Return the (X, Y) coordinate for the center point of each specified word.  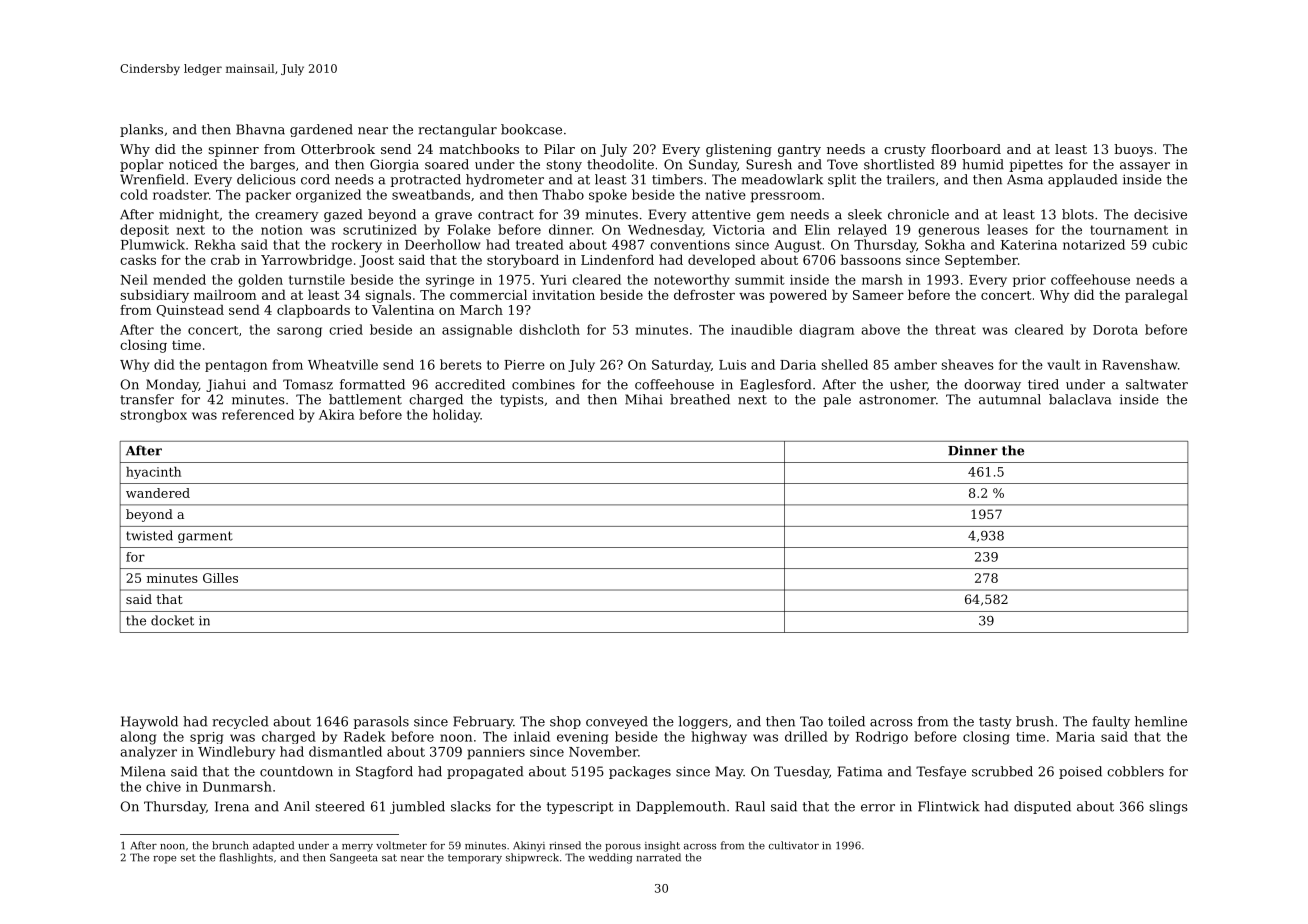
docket (172, 620)
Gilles (220, 578)
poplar (142, 165)
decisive (1160, 214)
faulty (1111, 722)
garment (205, 537)
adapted (273, 846)
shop (565, 722)
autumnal (1010, 399)
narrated (658, 857)
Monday (172, 385)
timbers (677, 179)
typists (522, 400)
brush (1035, 721)
